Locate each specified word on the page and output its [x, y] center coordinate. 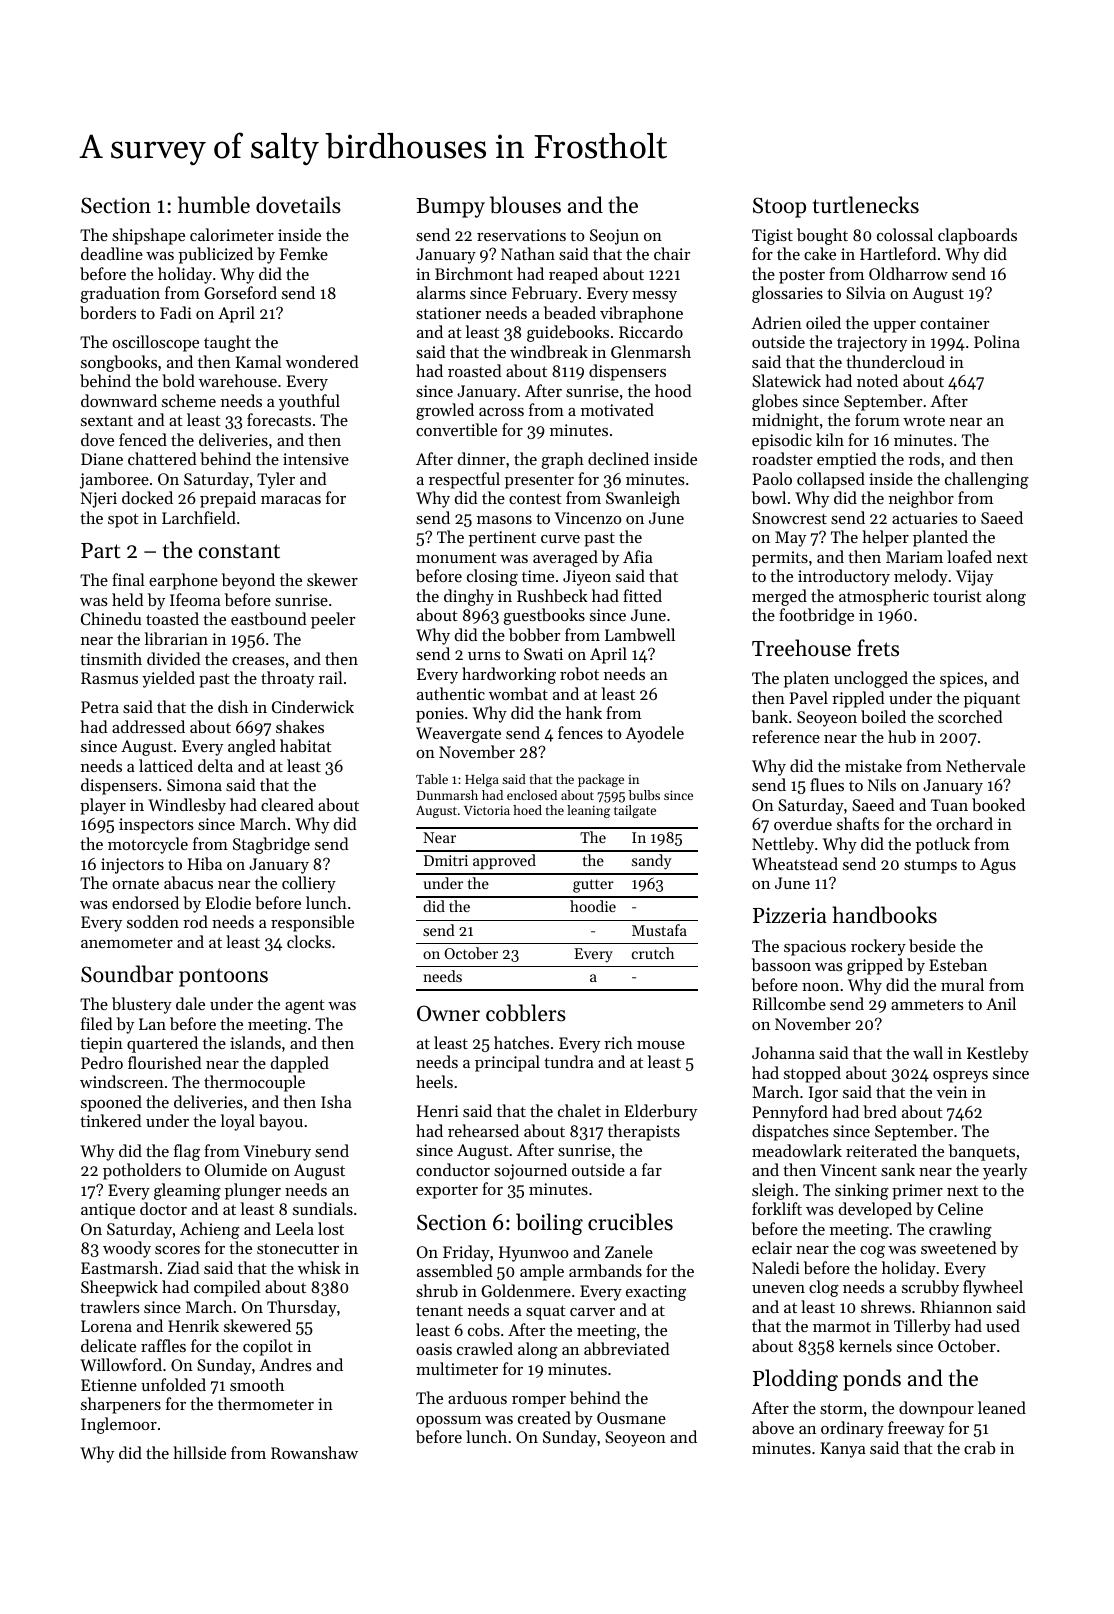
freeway [916, 1429]
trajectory [872, 344]
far [652, 1169]
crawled [485, 1348]
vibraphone [641, 314]
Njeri [99, 500]
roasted [475, 370]
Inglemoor [119, 1425]
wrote [924, 421]
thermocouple [254, 1083]
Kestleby [998, 1054]
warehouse [238, 380]
